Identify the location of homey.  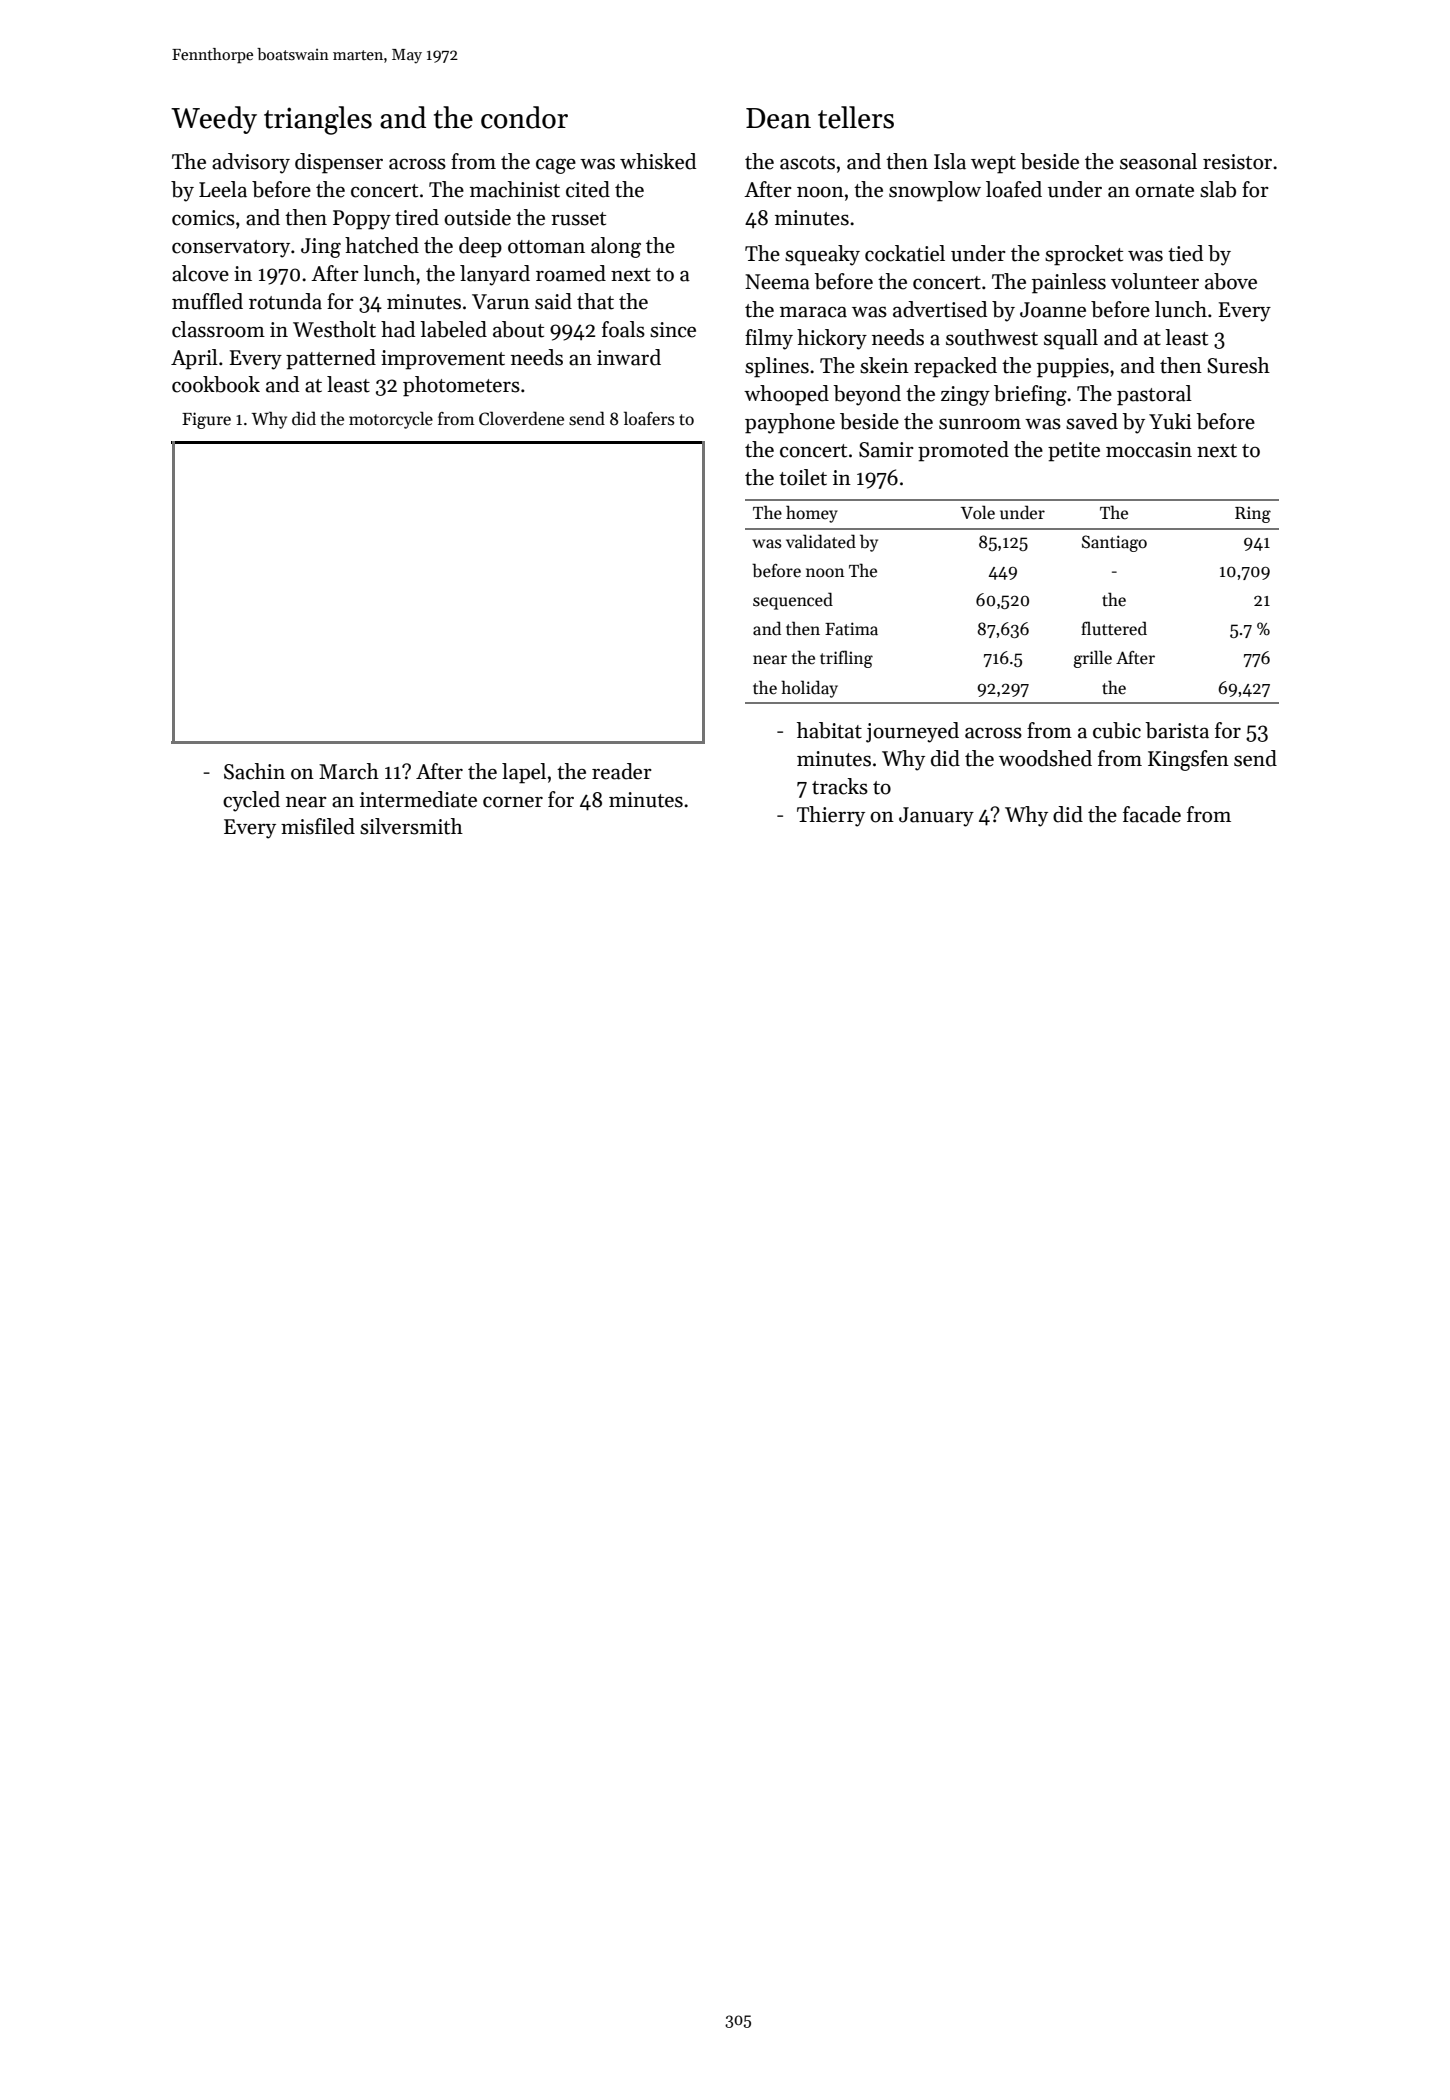
(812, 514).
